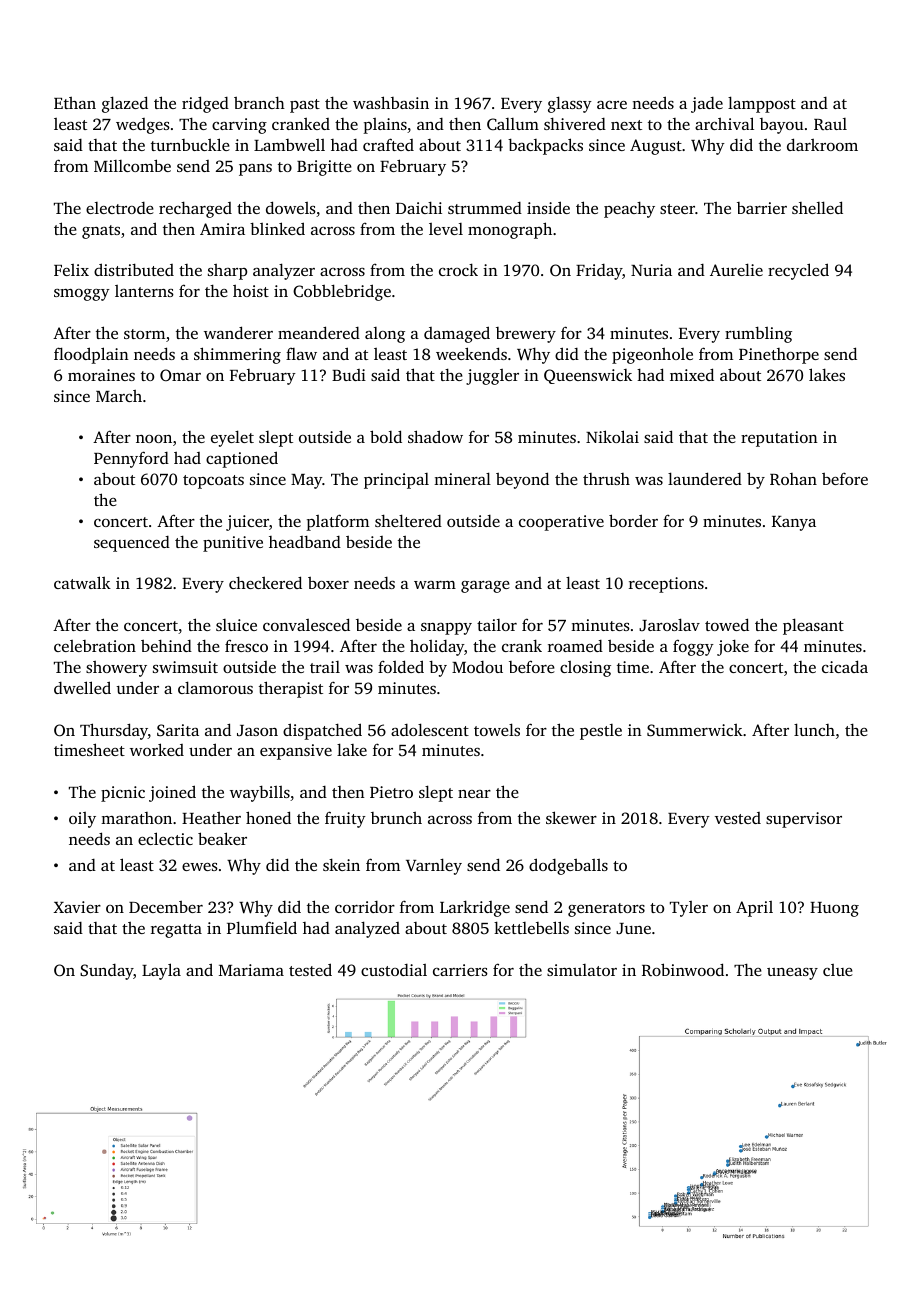 Image resolution: width=924 pixels, height=1308 pixels. Describe the element at coordinates (575, 646) in the screenshot. I see `roamed` at that location.
